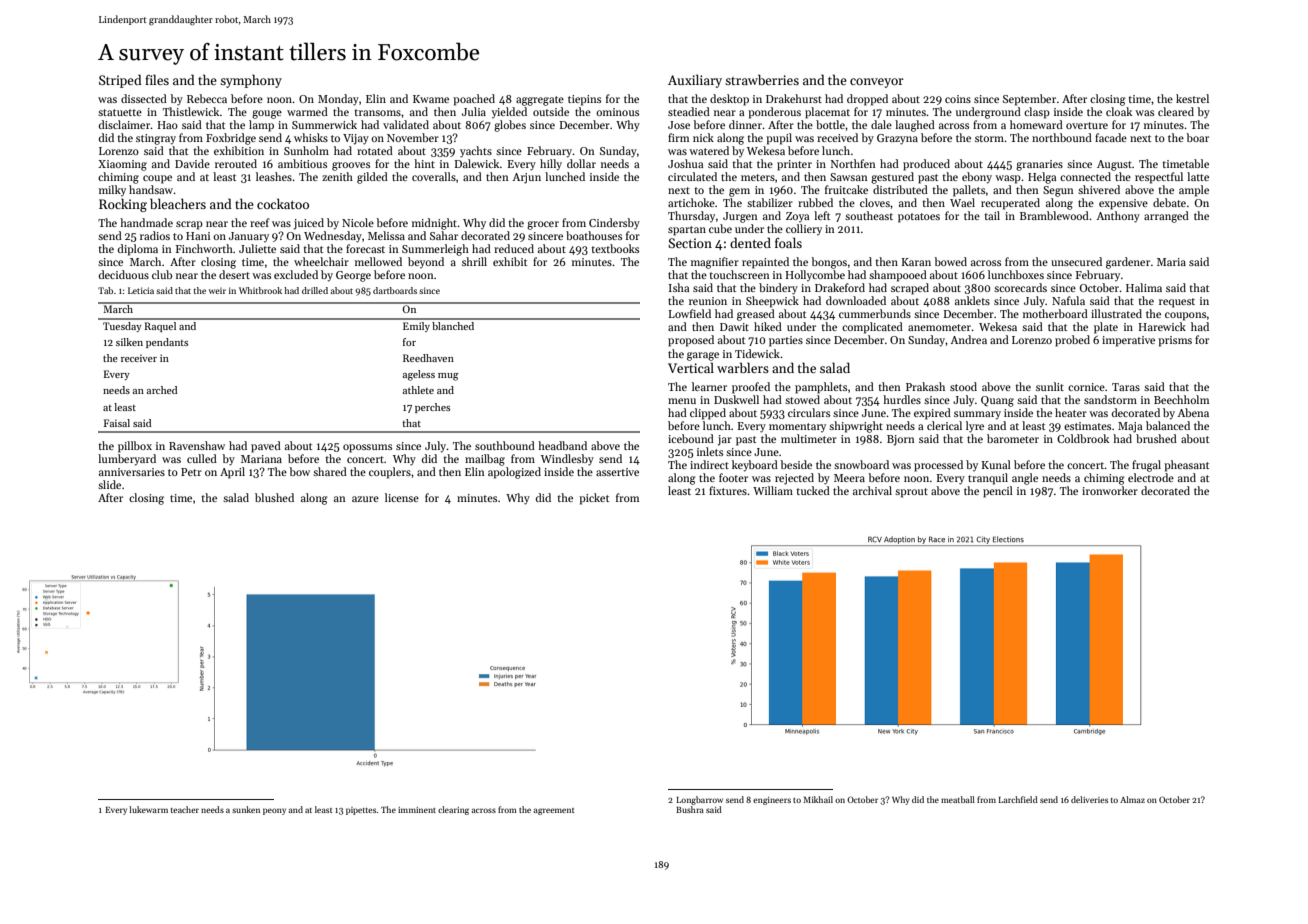  Describe the element at coordinates (144, 98) in the screenshot. I see `dissected` at that location.
